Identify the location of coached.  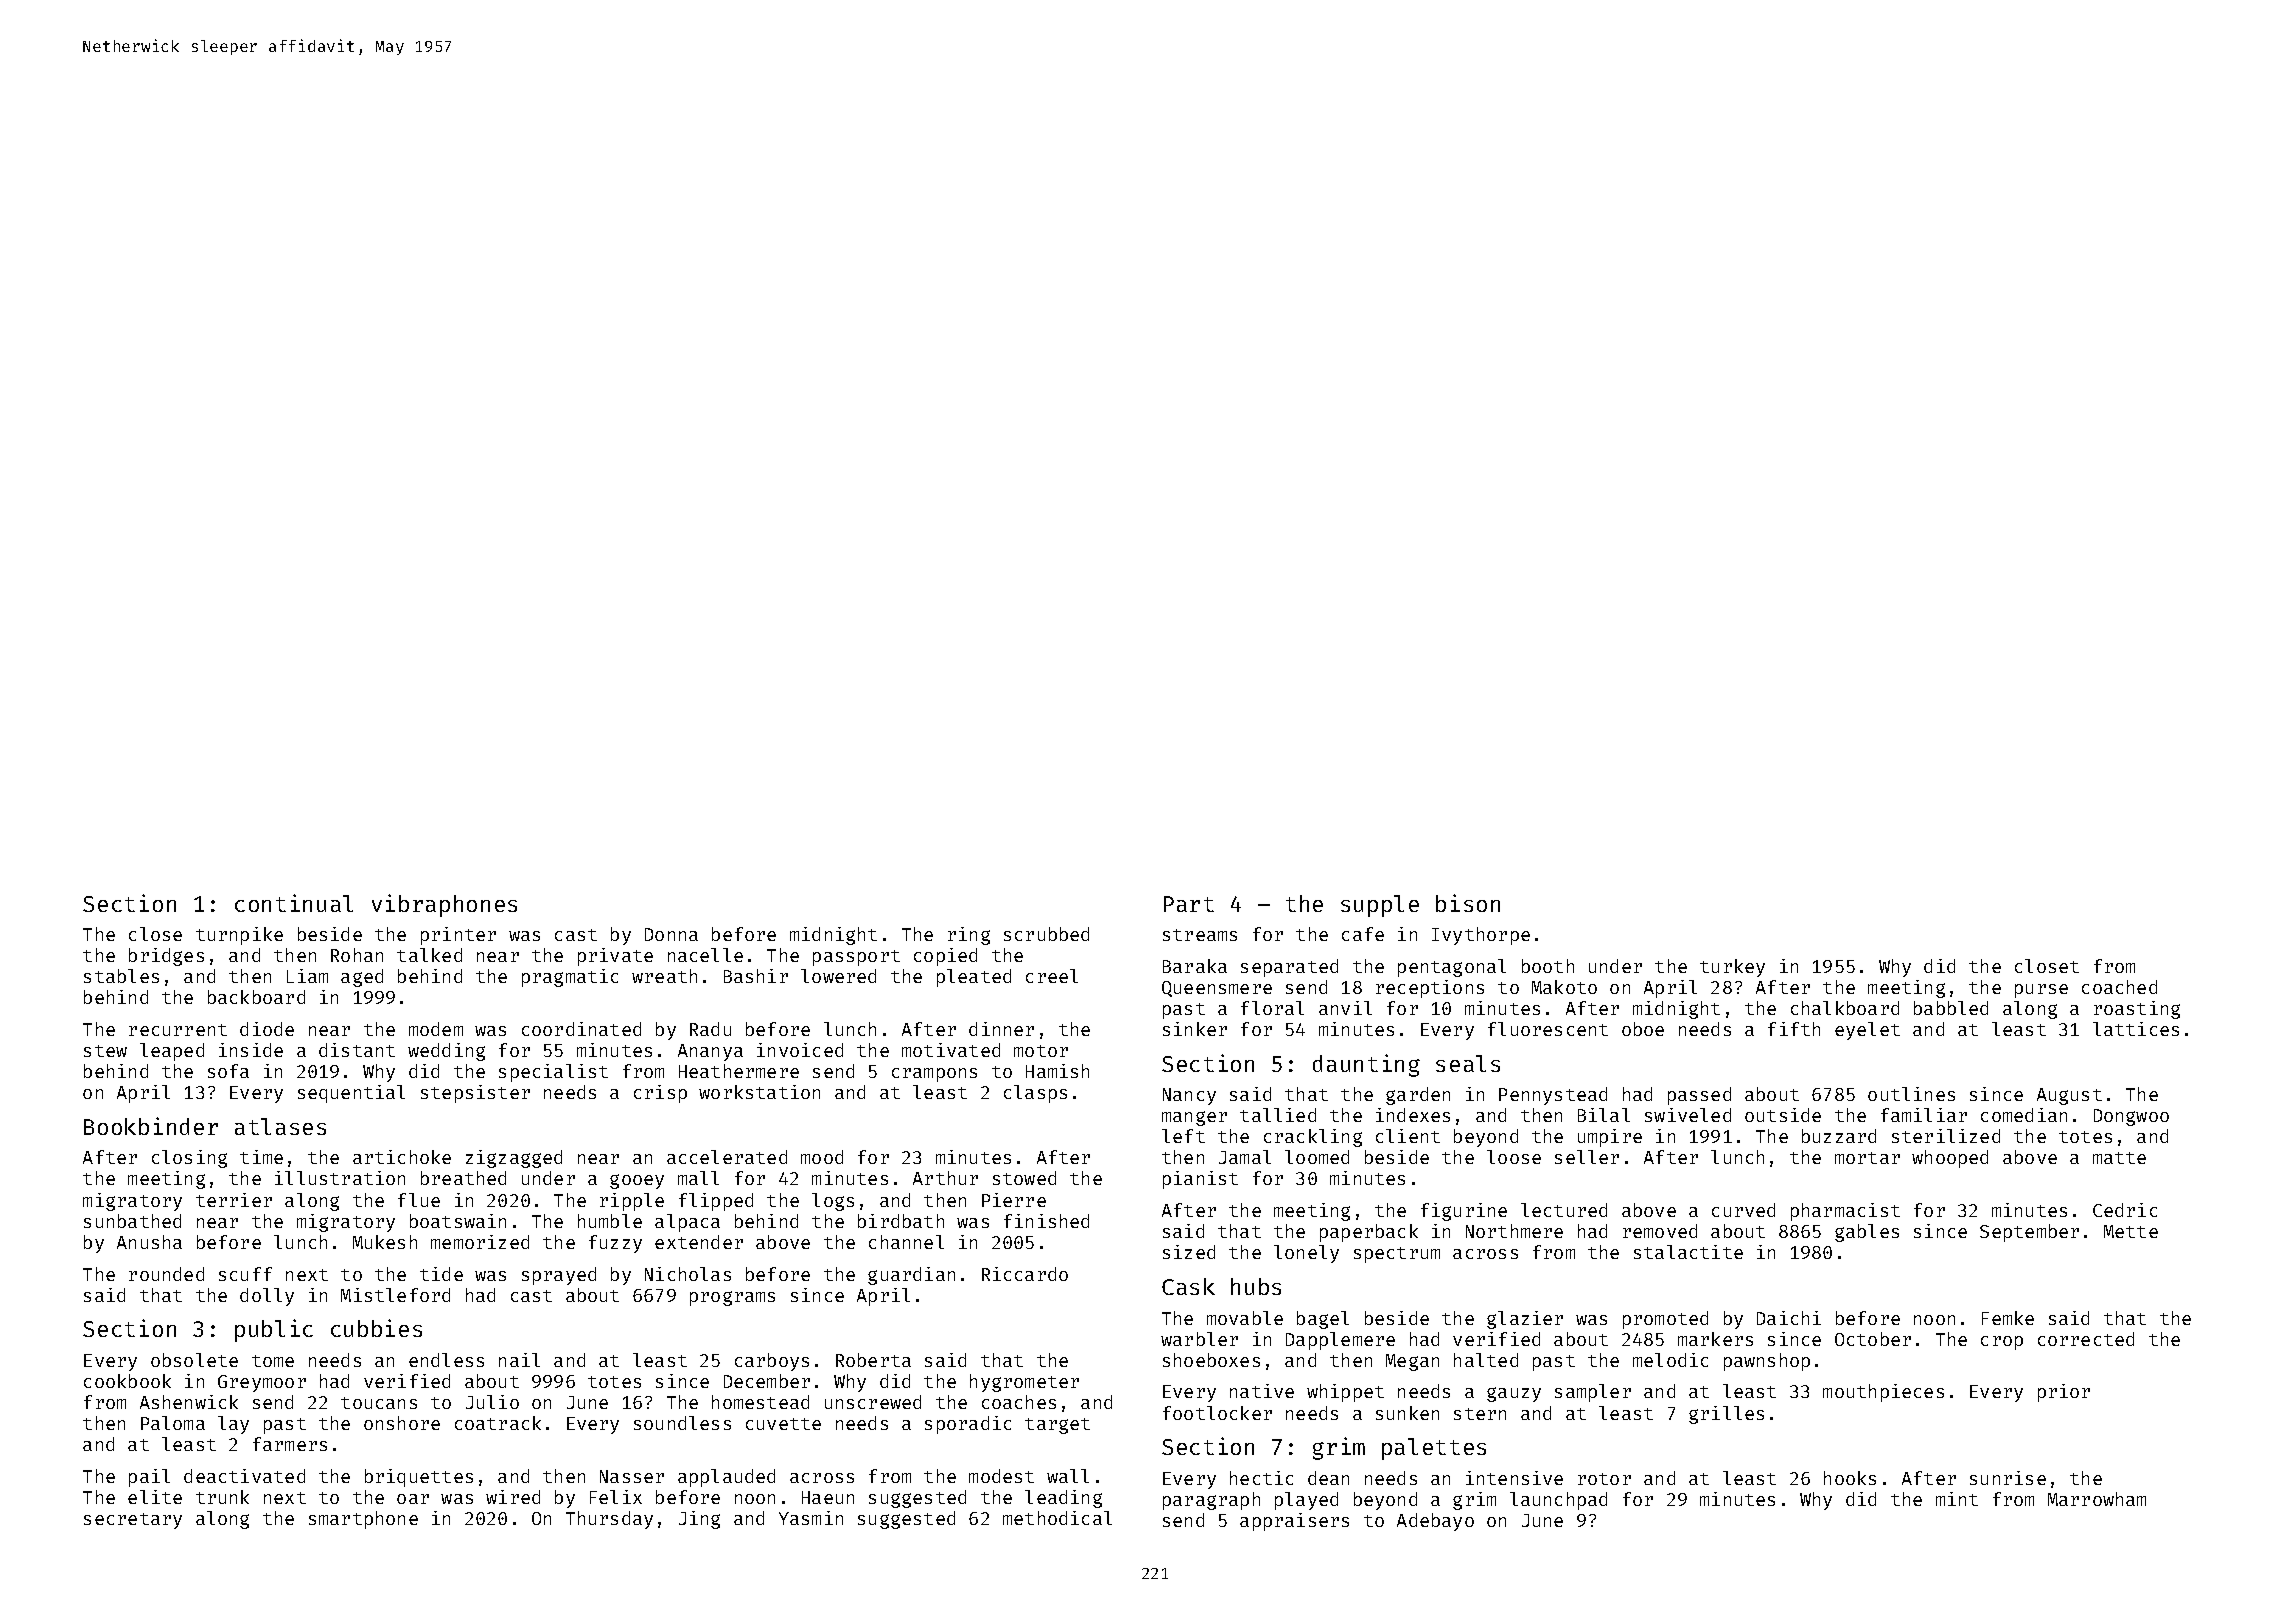
(2119, 987).
